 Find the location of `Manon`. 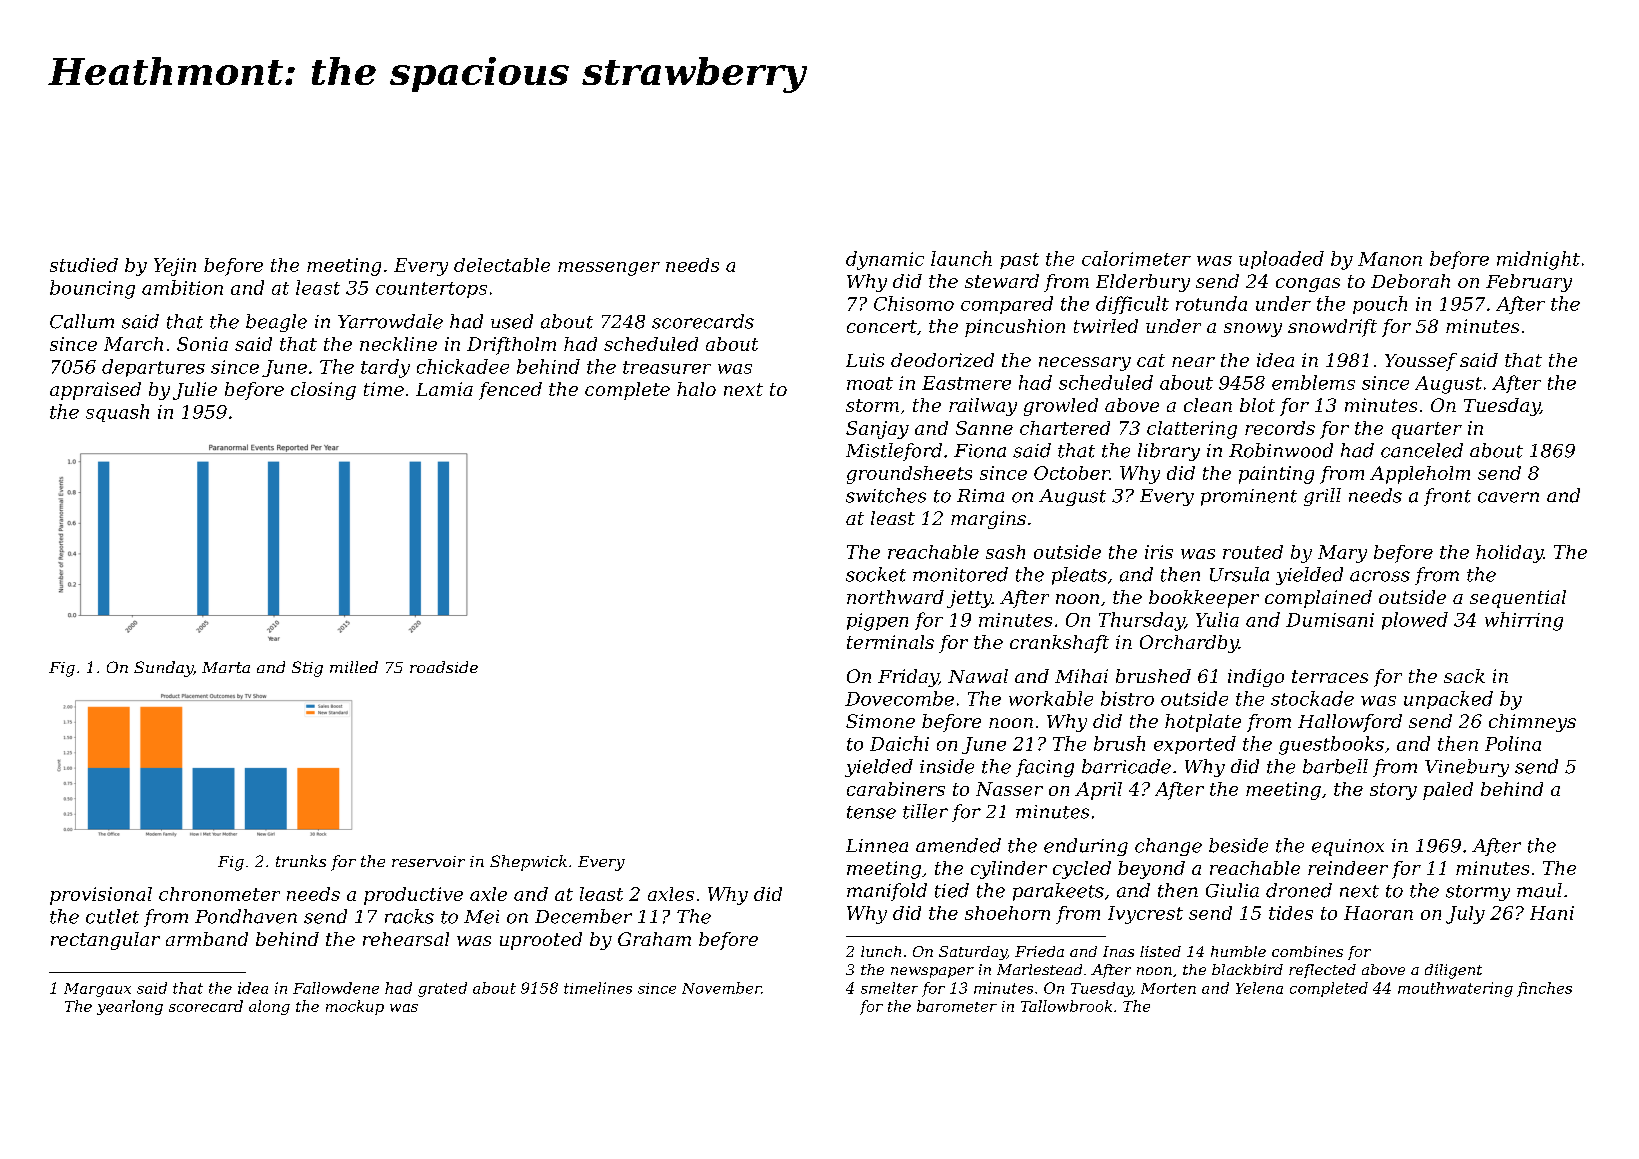

Manon is located at coordinates (1390, 259).
